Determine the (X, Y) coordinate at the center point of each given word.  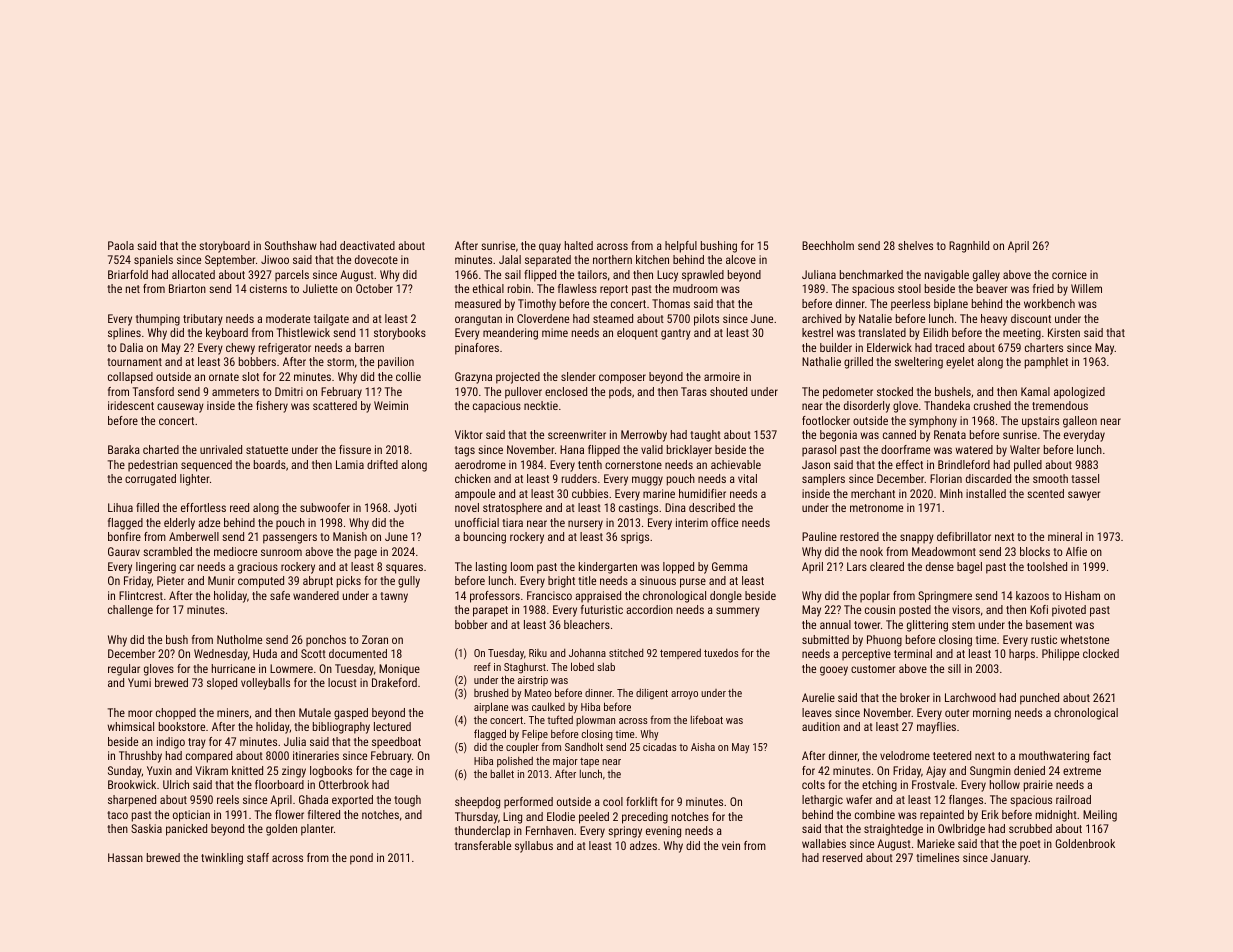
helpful (681, 247)
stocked (895, 391)
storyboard (224, 247)
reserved (842, 857)
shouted (728, 391)
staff (258, 857)
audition (821, 726)
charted (161, 449)
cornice (1069, 274)
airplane (491, 707)
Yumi (139, 682)
